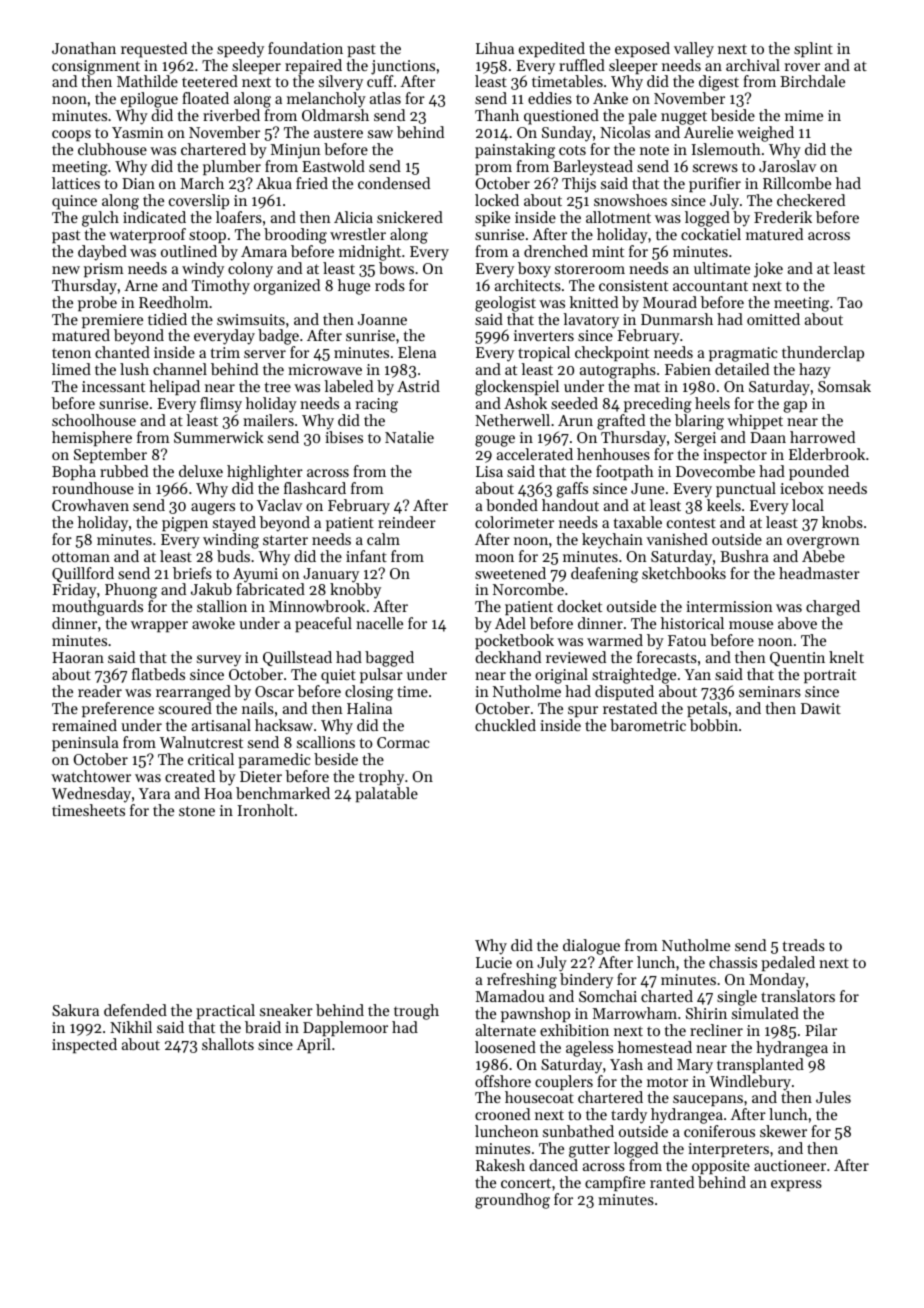 The image size is (924, 1308). What do you see at coordinates (197, 811) in the image?
I see `stone` at bounding box center [197, 811].
